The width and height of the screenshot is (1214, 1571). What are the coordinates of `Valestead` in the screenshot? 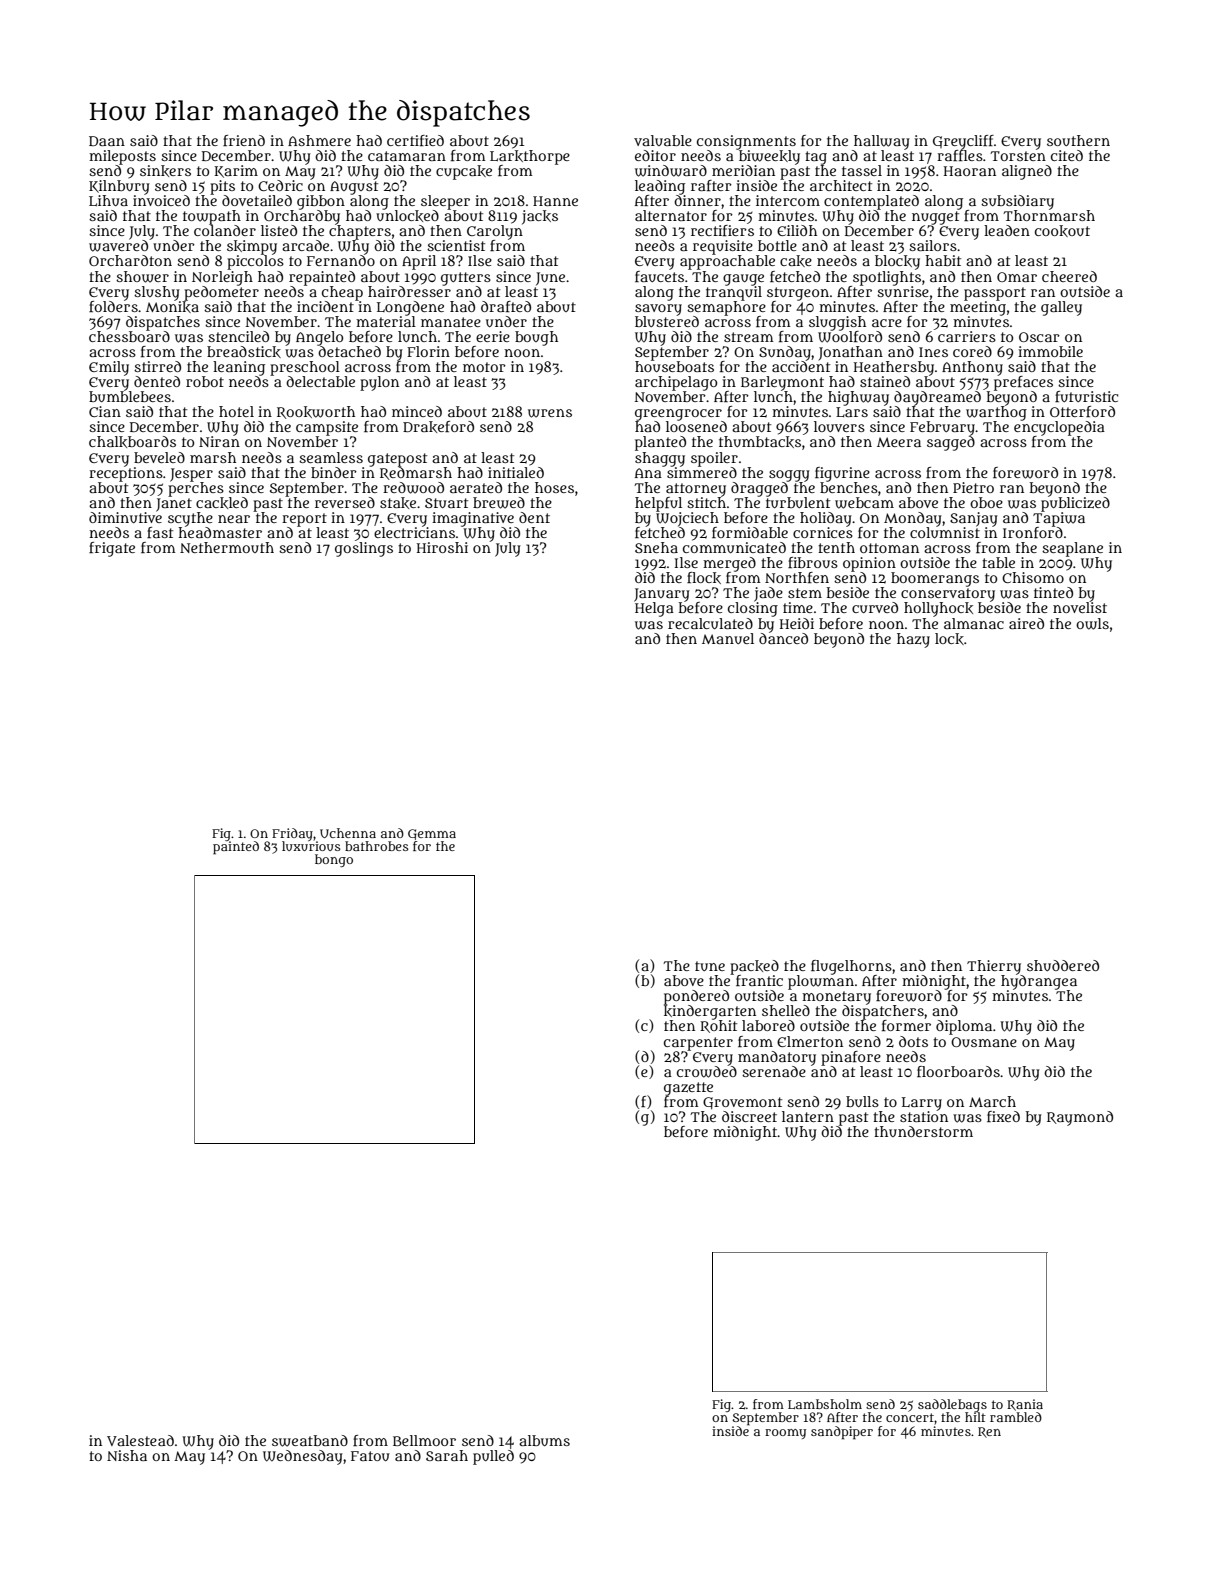 It's located at (140, 1440).
